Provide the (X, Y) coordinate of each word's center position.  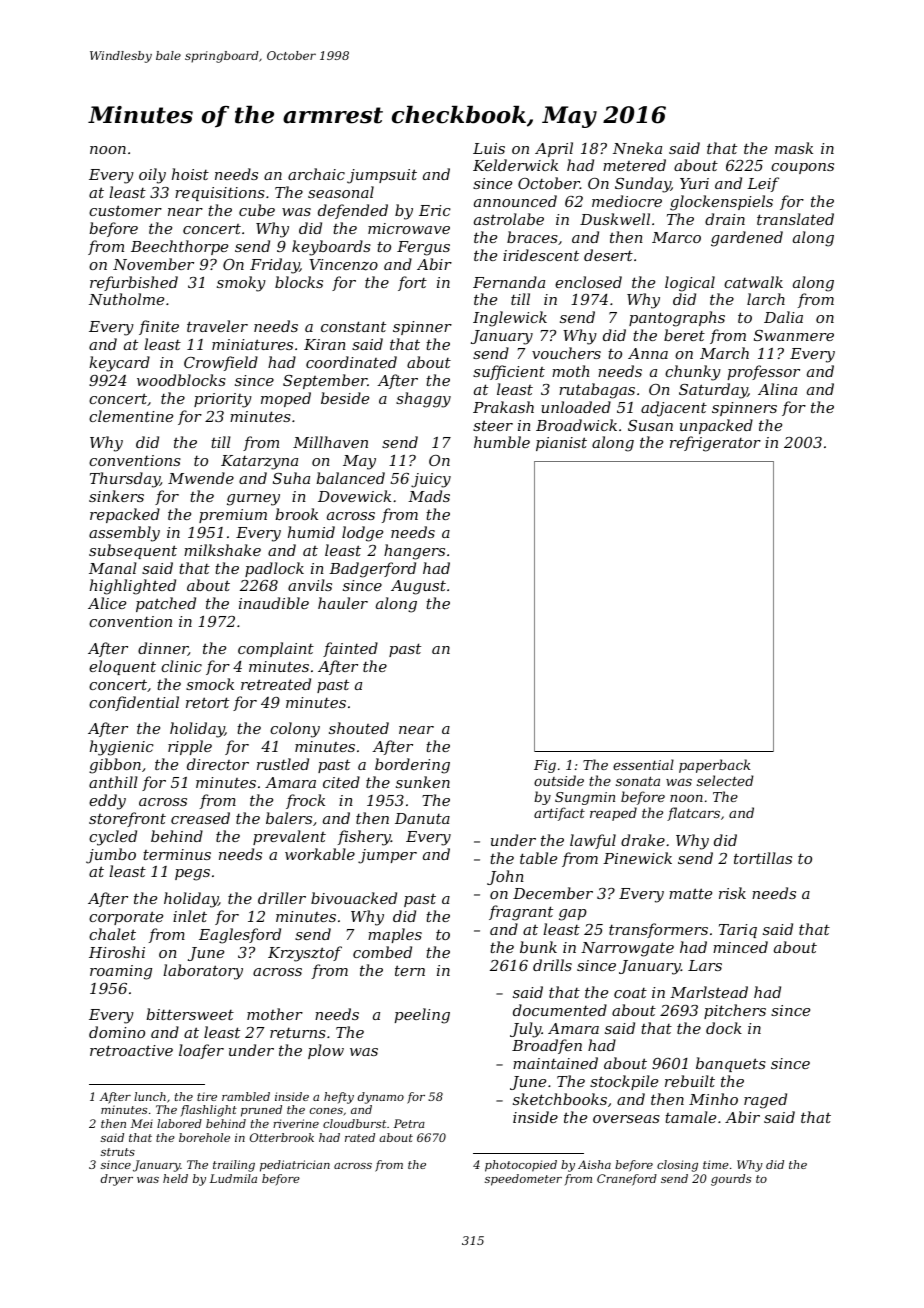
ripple (190, 747)
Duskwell (615, 219)
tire (207, 1096)
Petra (409, 1123)
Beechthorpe (179, 247)
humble (502, 442)
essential (643, 764)
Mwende (201, 478)
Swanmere (794, 335)
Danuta (422, 818)
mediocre (627, 201)
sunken (423, 782)
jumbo (111, 856)
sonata (638, 781)
